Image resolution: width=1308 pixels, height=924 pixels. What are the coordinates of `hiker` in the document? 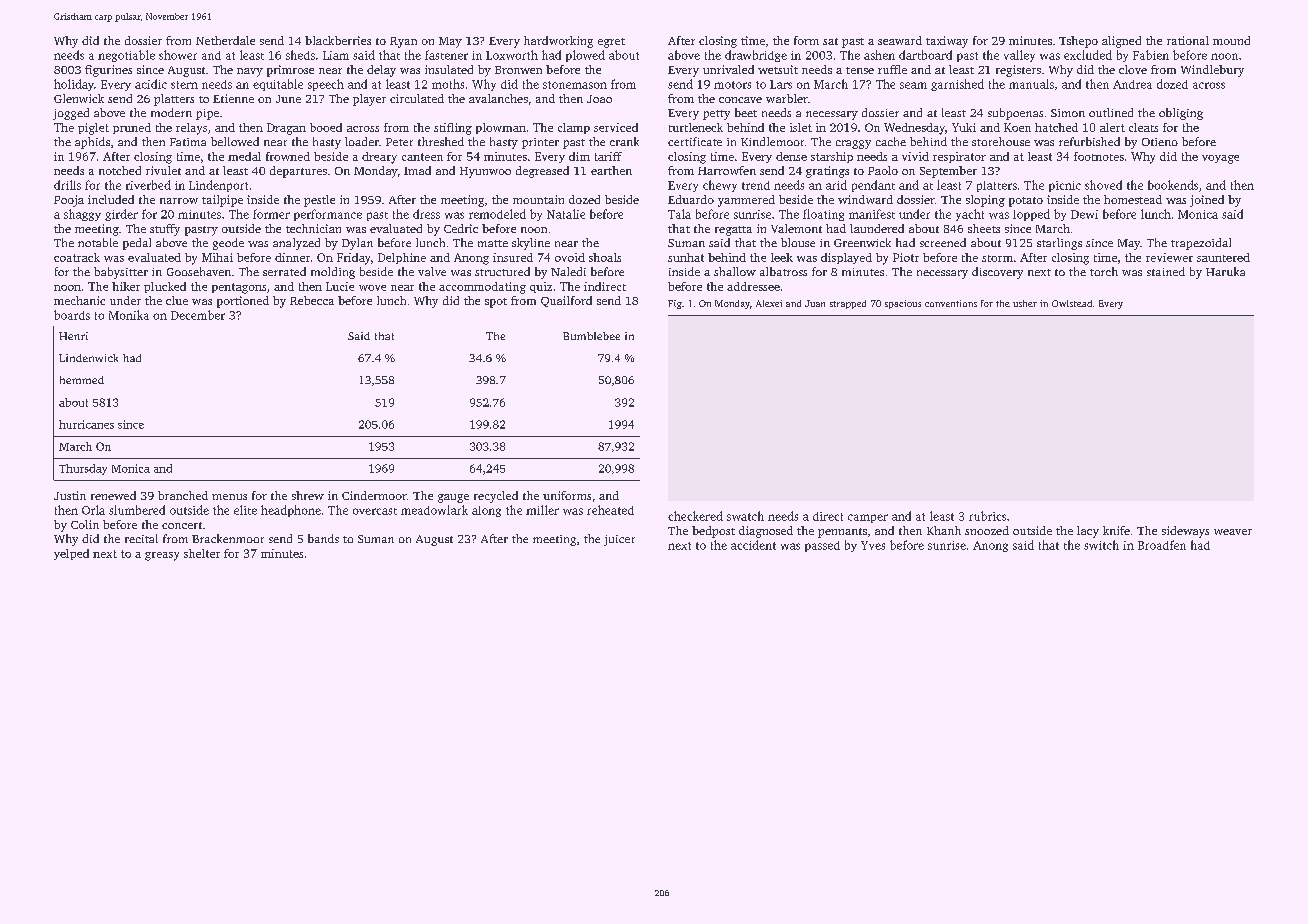 It's located at (126, 286).
